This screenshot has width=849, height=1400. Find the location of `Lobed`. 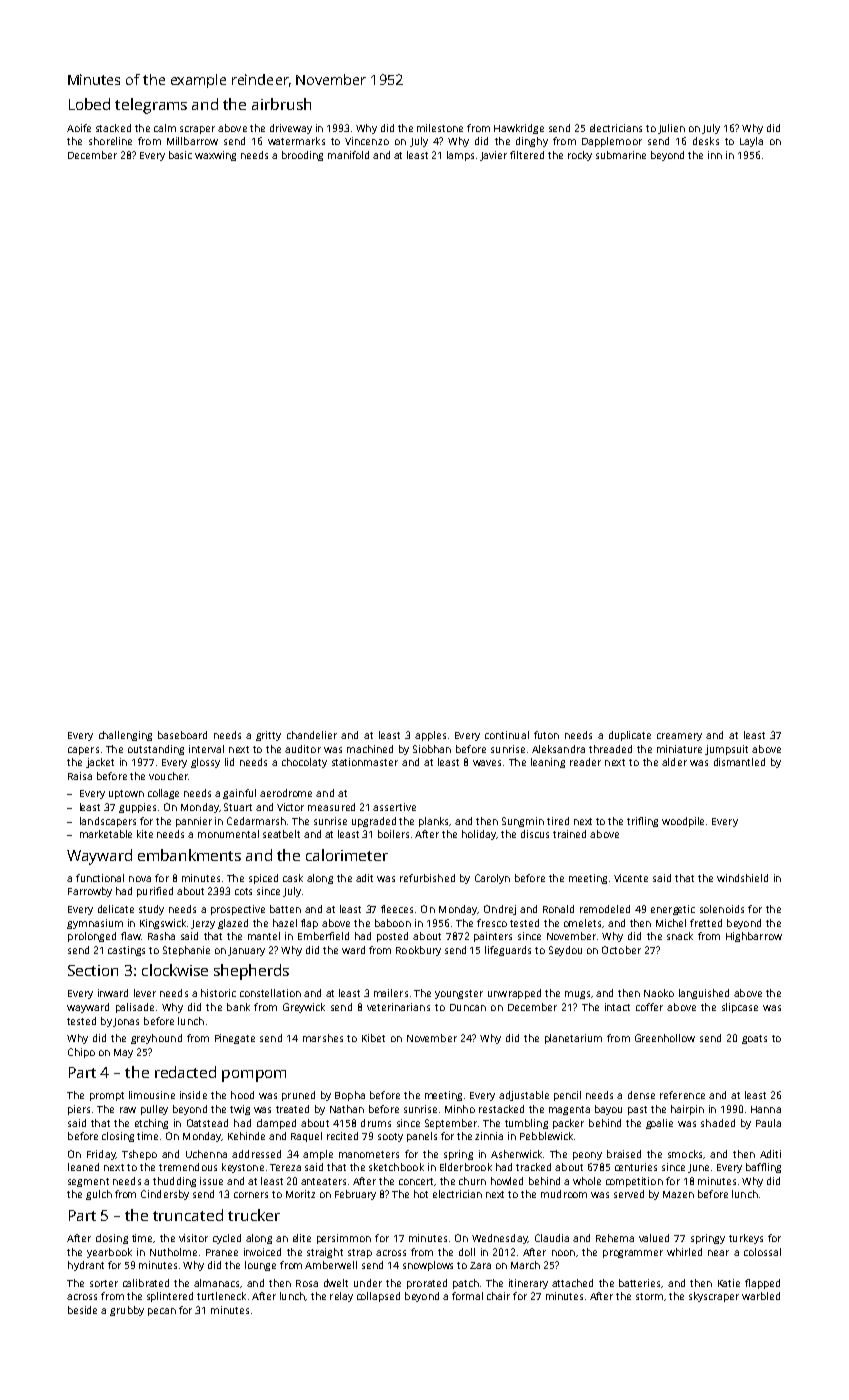

Lobed is located at coordinates (89, 104).
